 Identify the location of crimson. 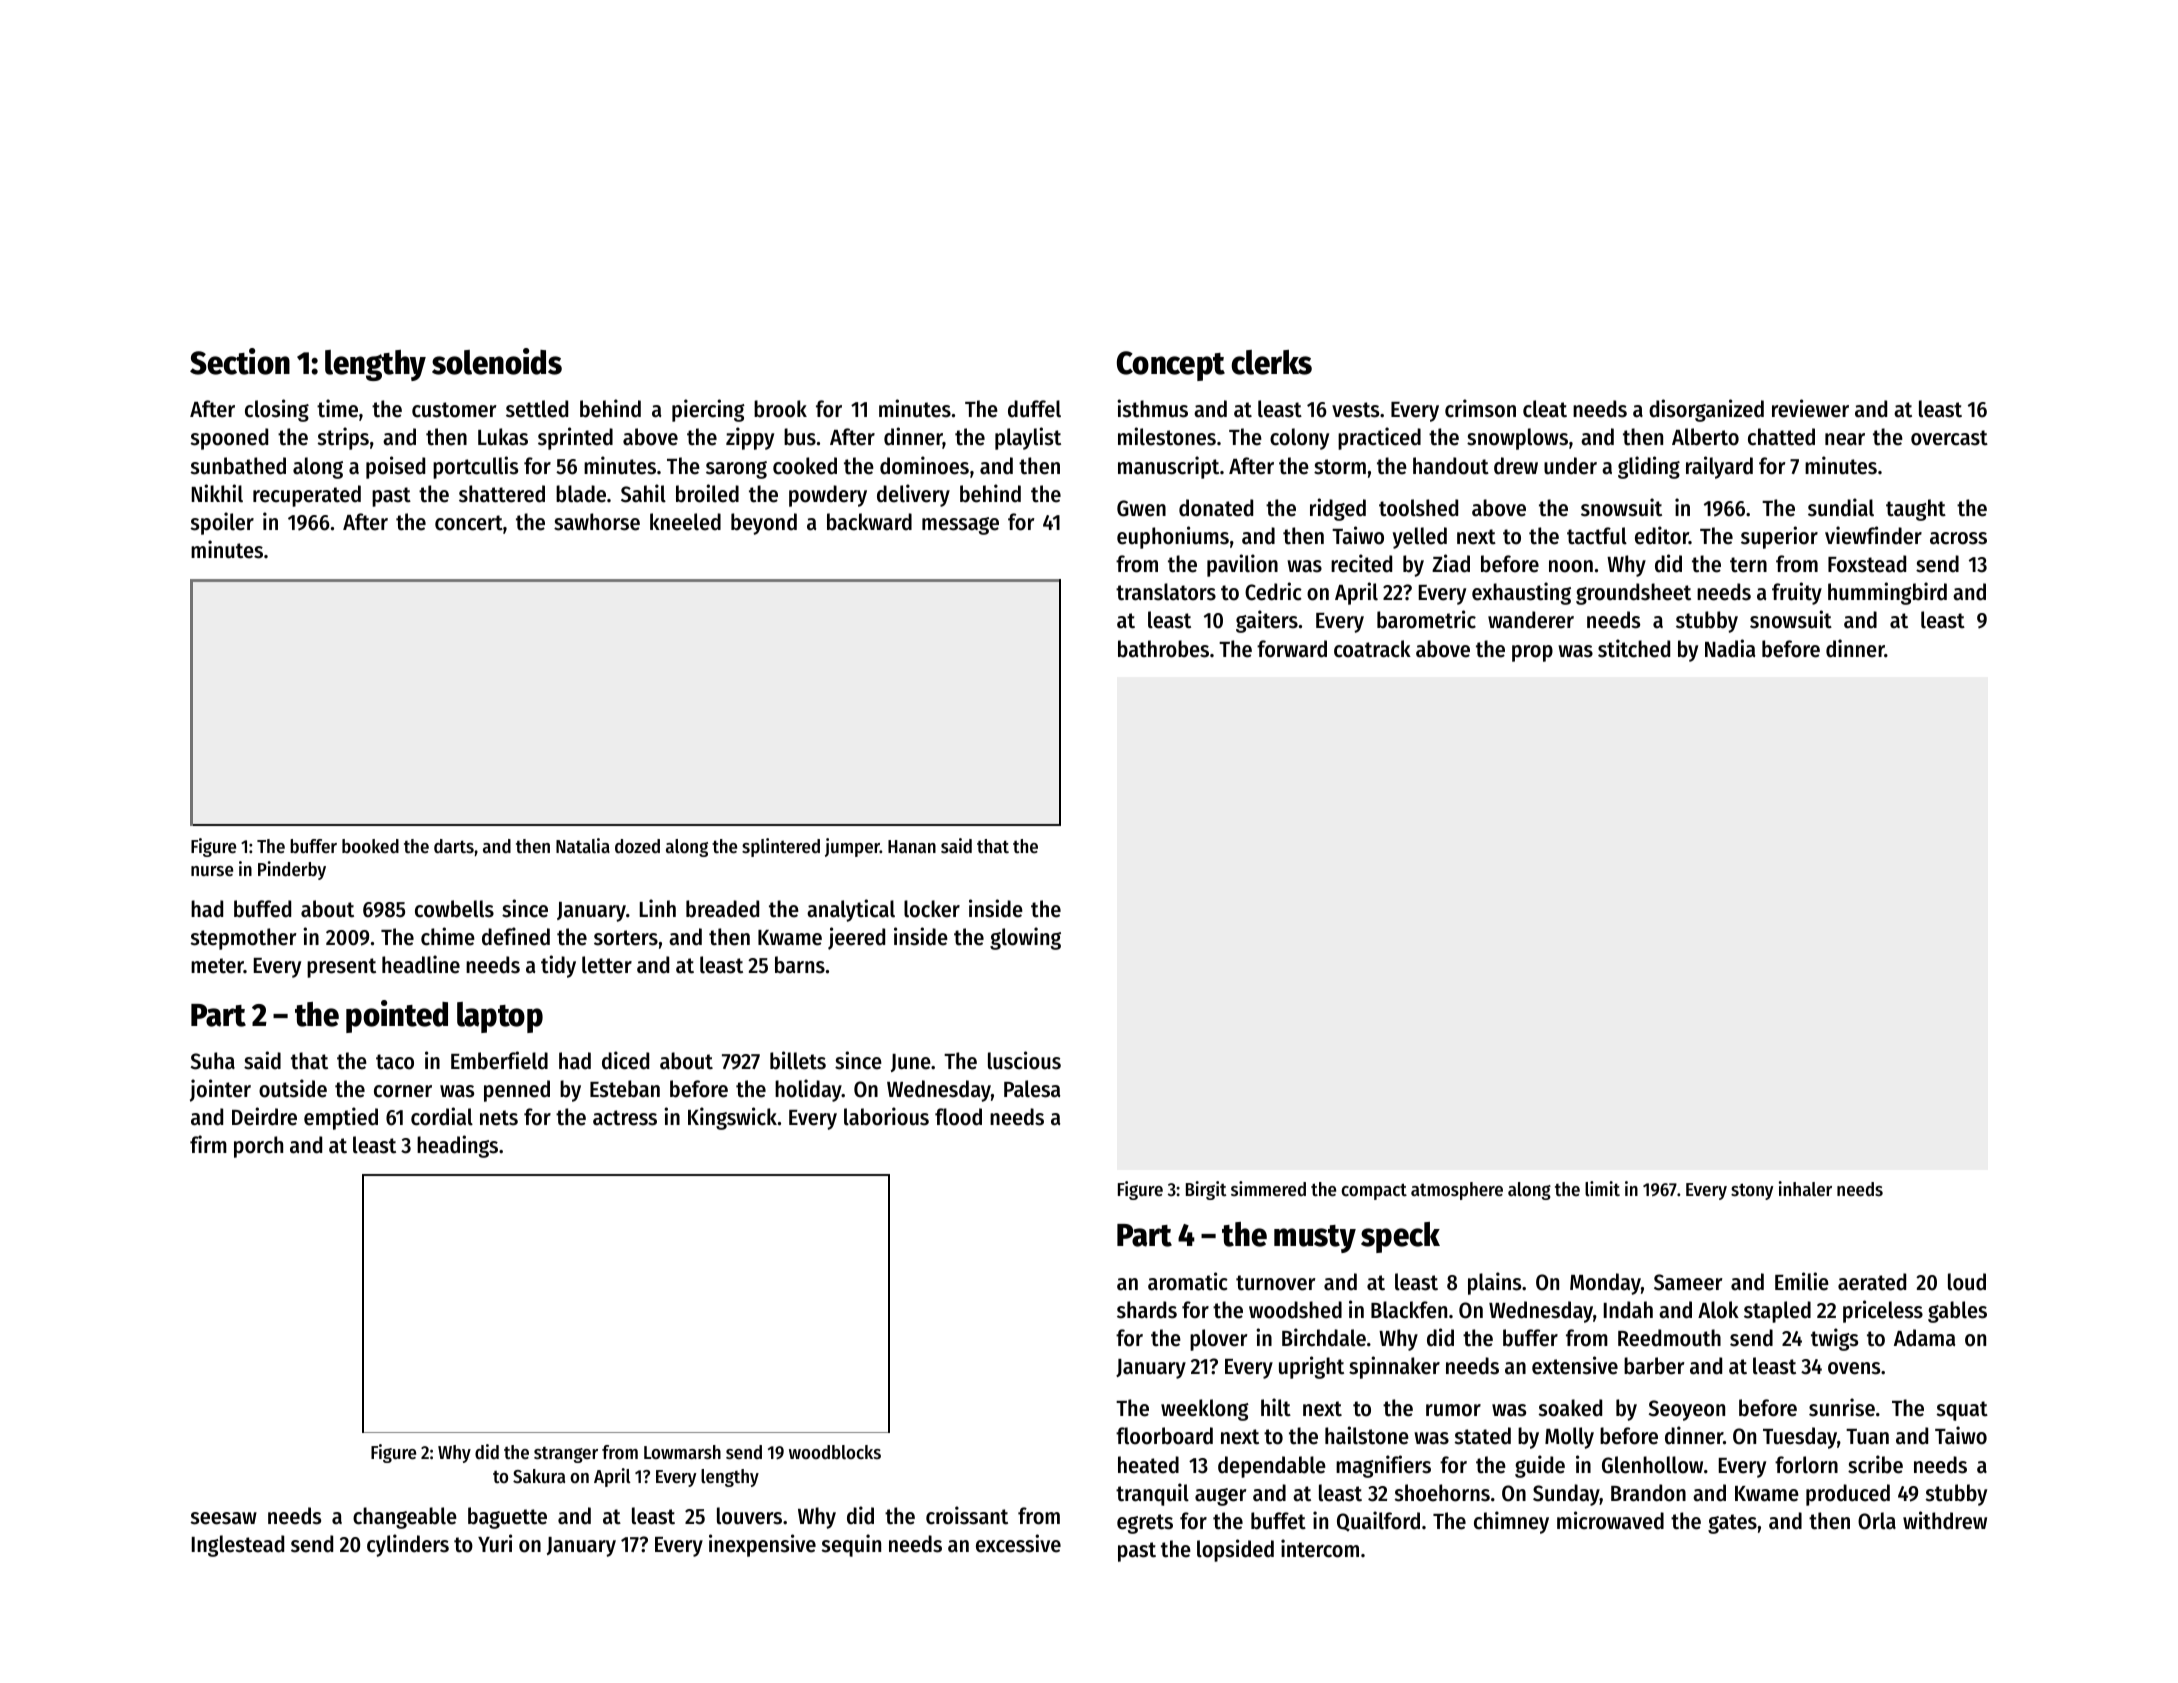
(1480, 408).
